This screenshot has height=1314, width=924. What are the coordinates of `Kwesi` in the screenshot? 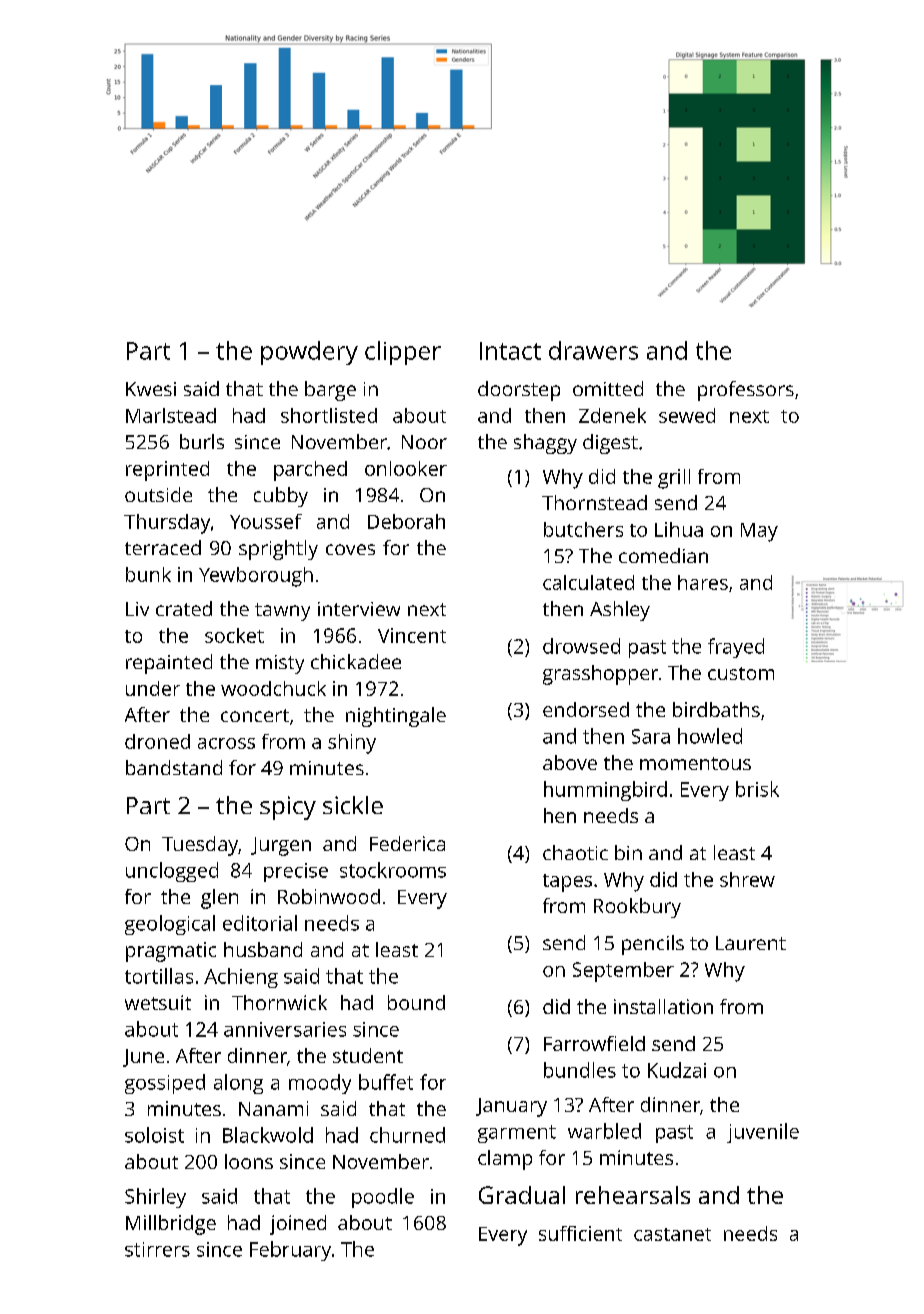 It's located at (151, 389).
